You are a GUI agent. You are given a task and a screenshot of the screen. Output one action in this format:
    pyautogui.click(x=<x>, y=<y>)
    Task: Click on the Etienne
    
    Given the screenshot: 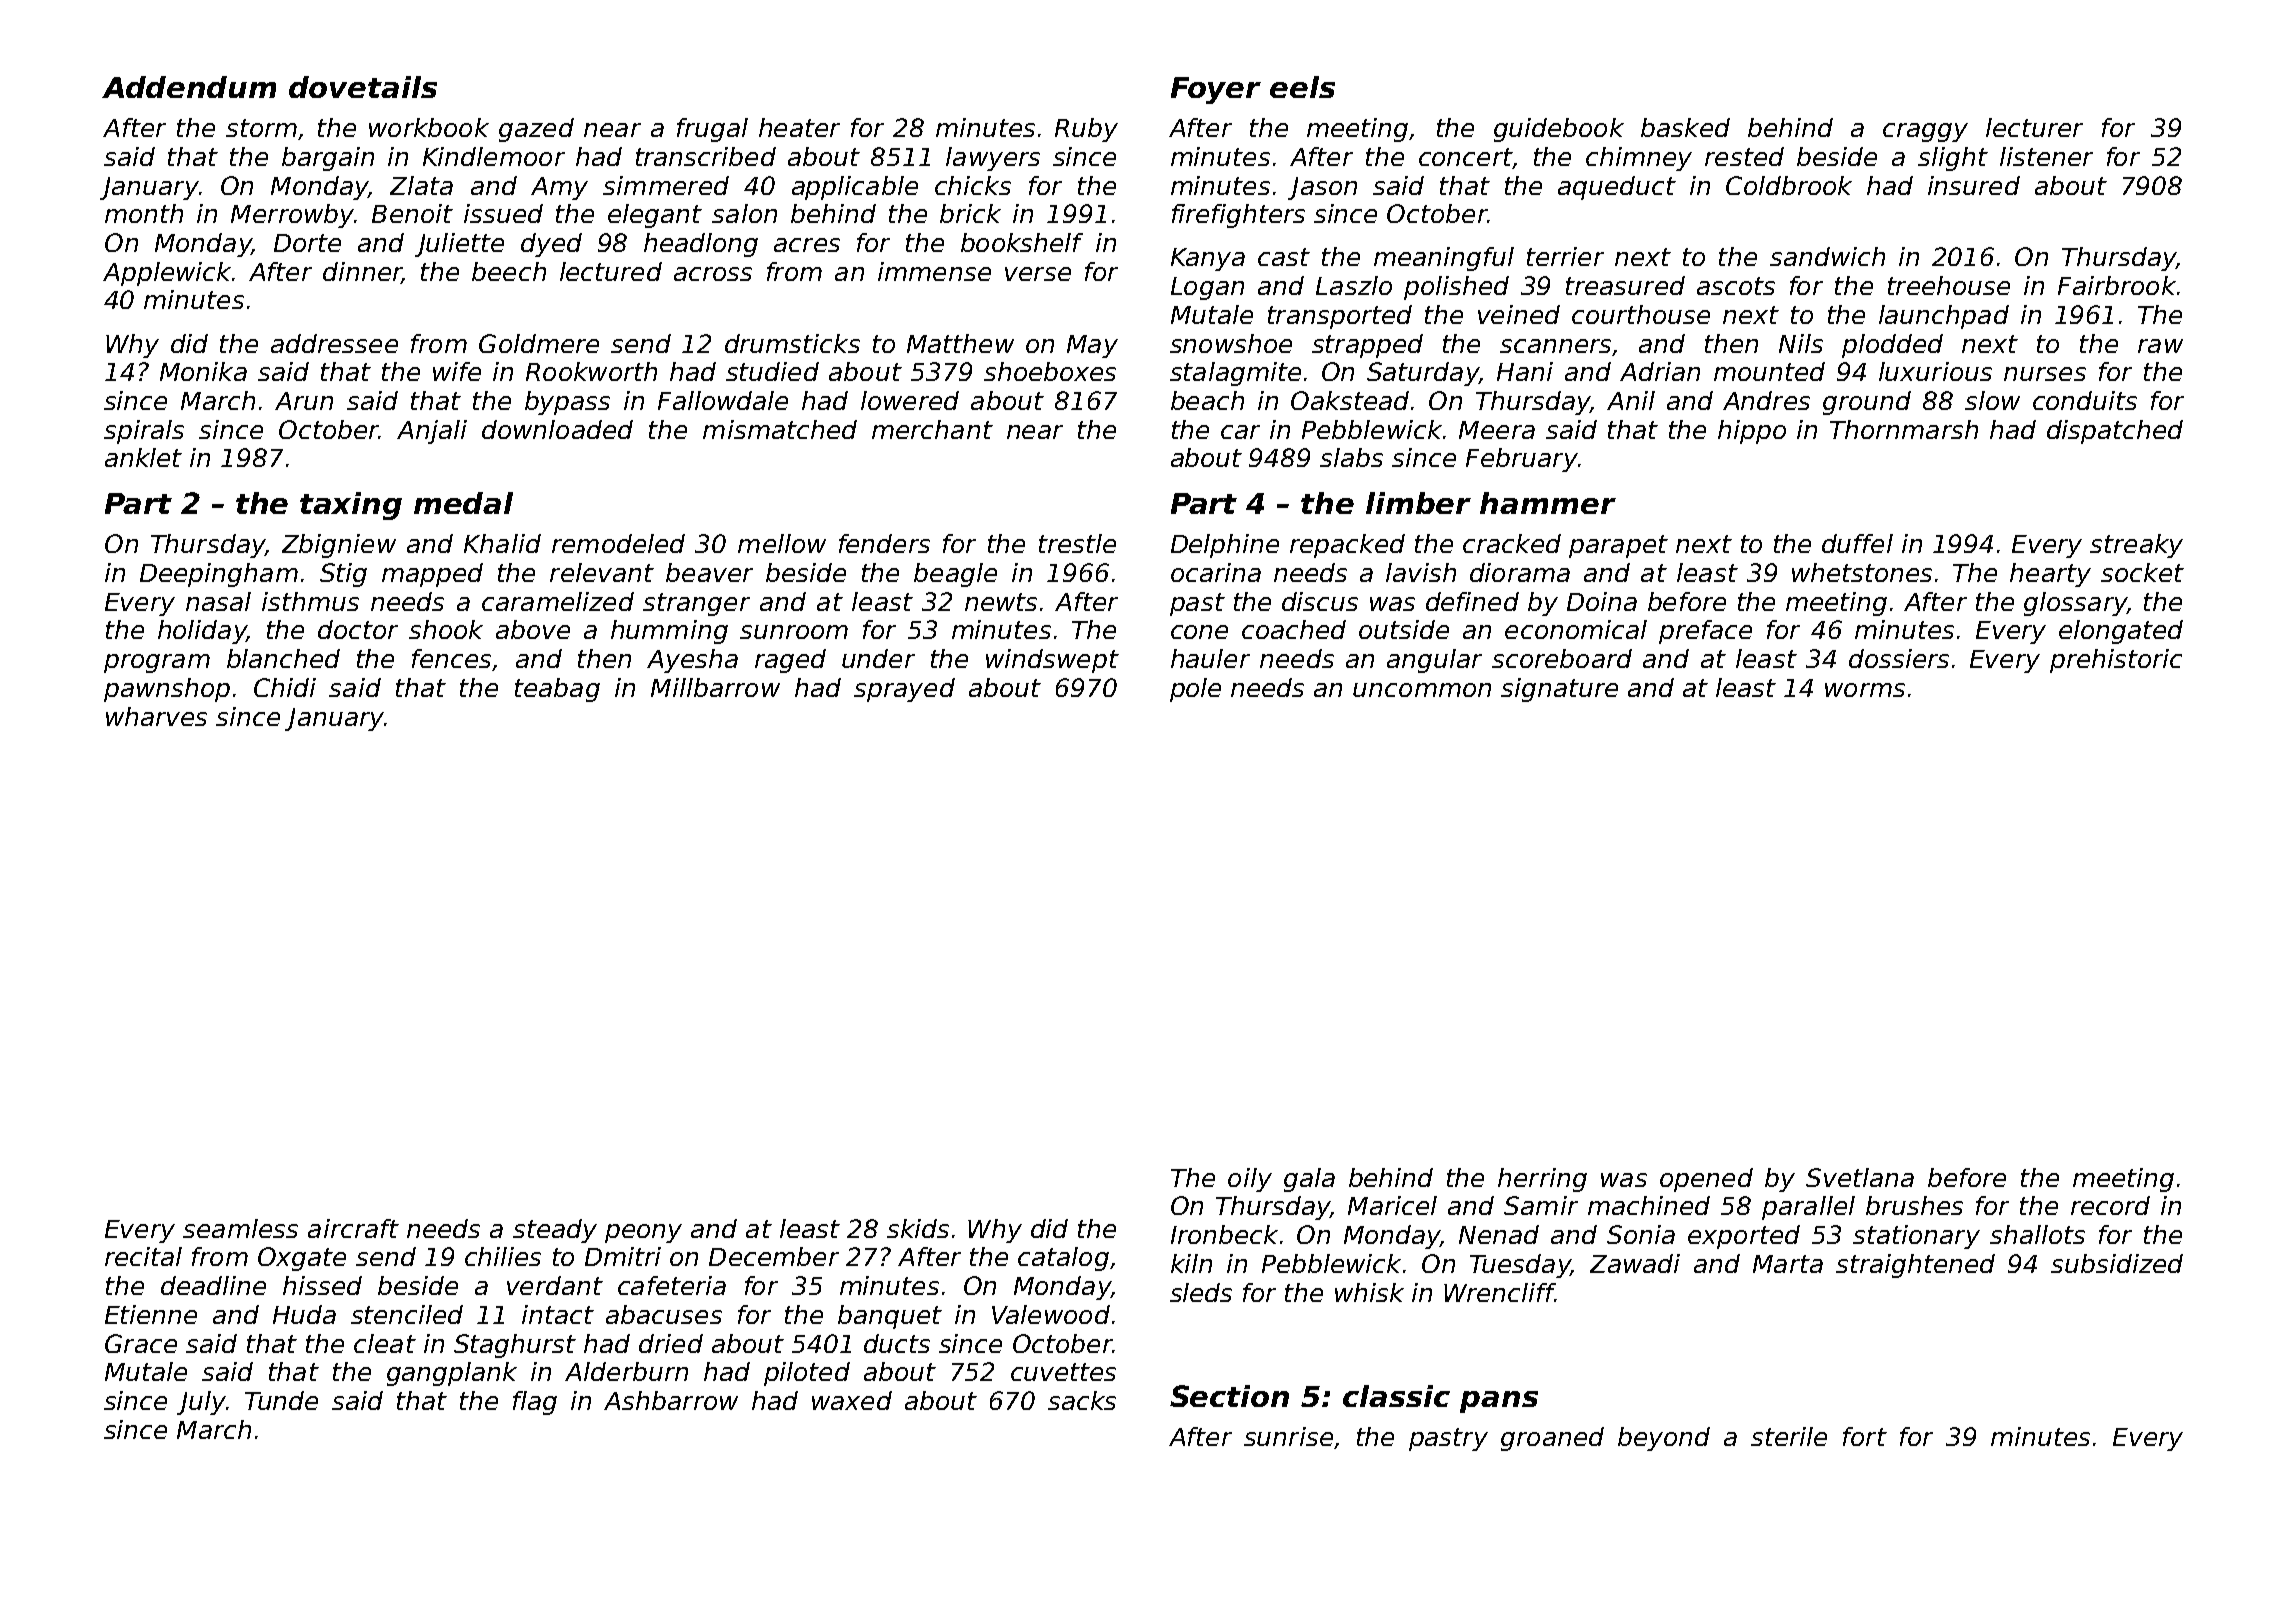 What is the action you would take?
    pyautogui.click(x=151, y=1314)
